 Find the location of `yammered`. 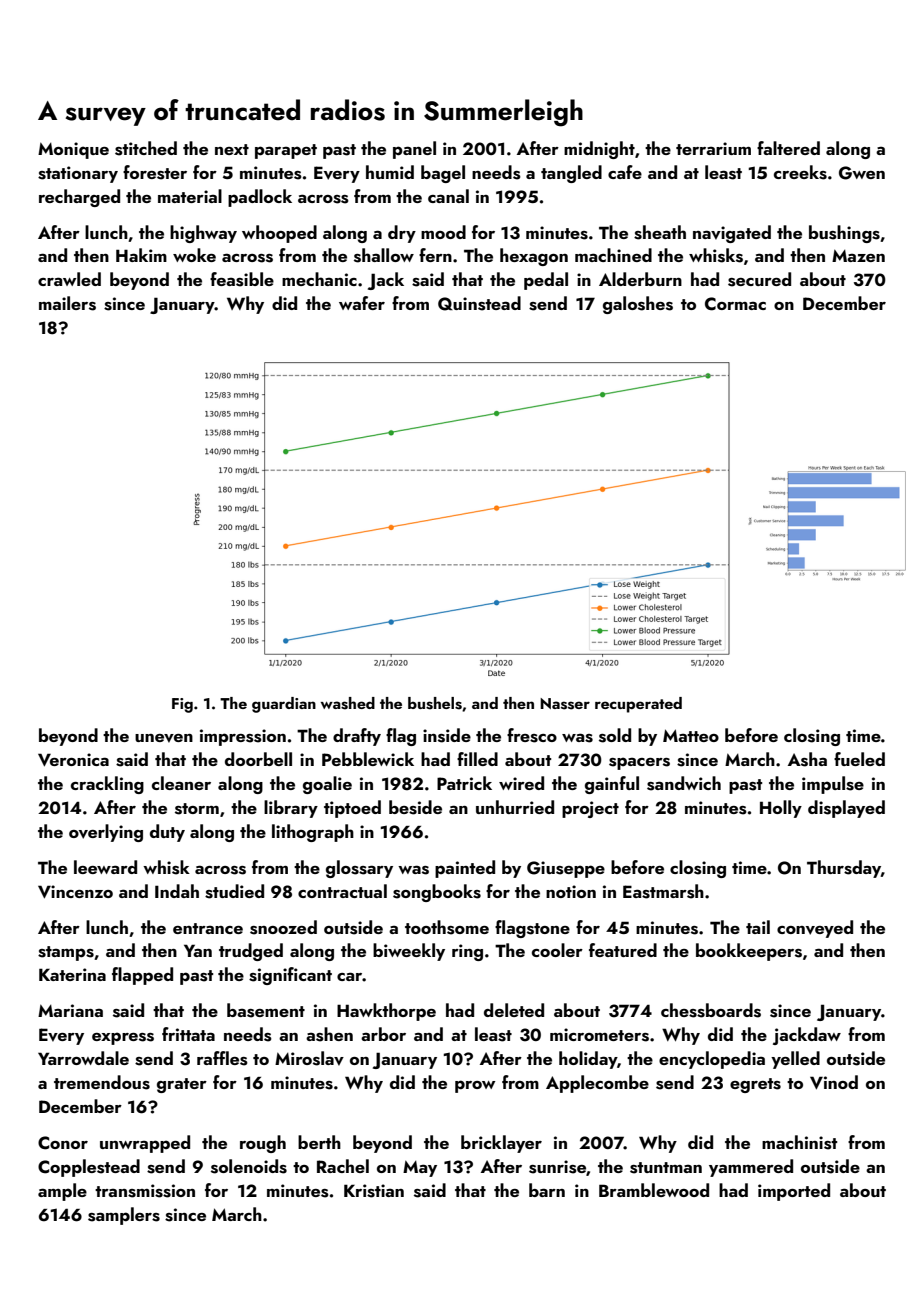

yammered is located at coordinates (751, 1168).
